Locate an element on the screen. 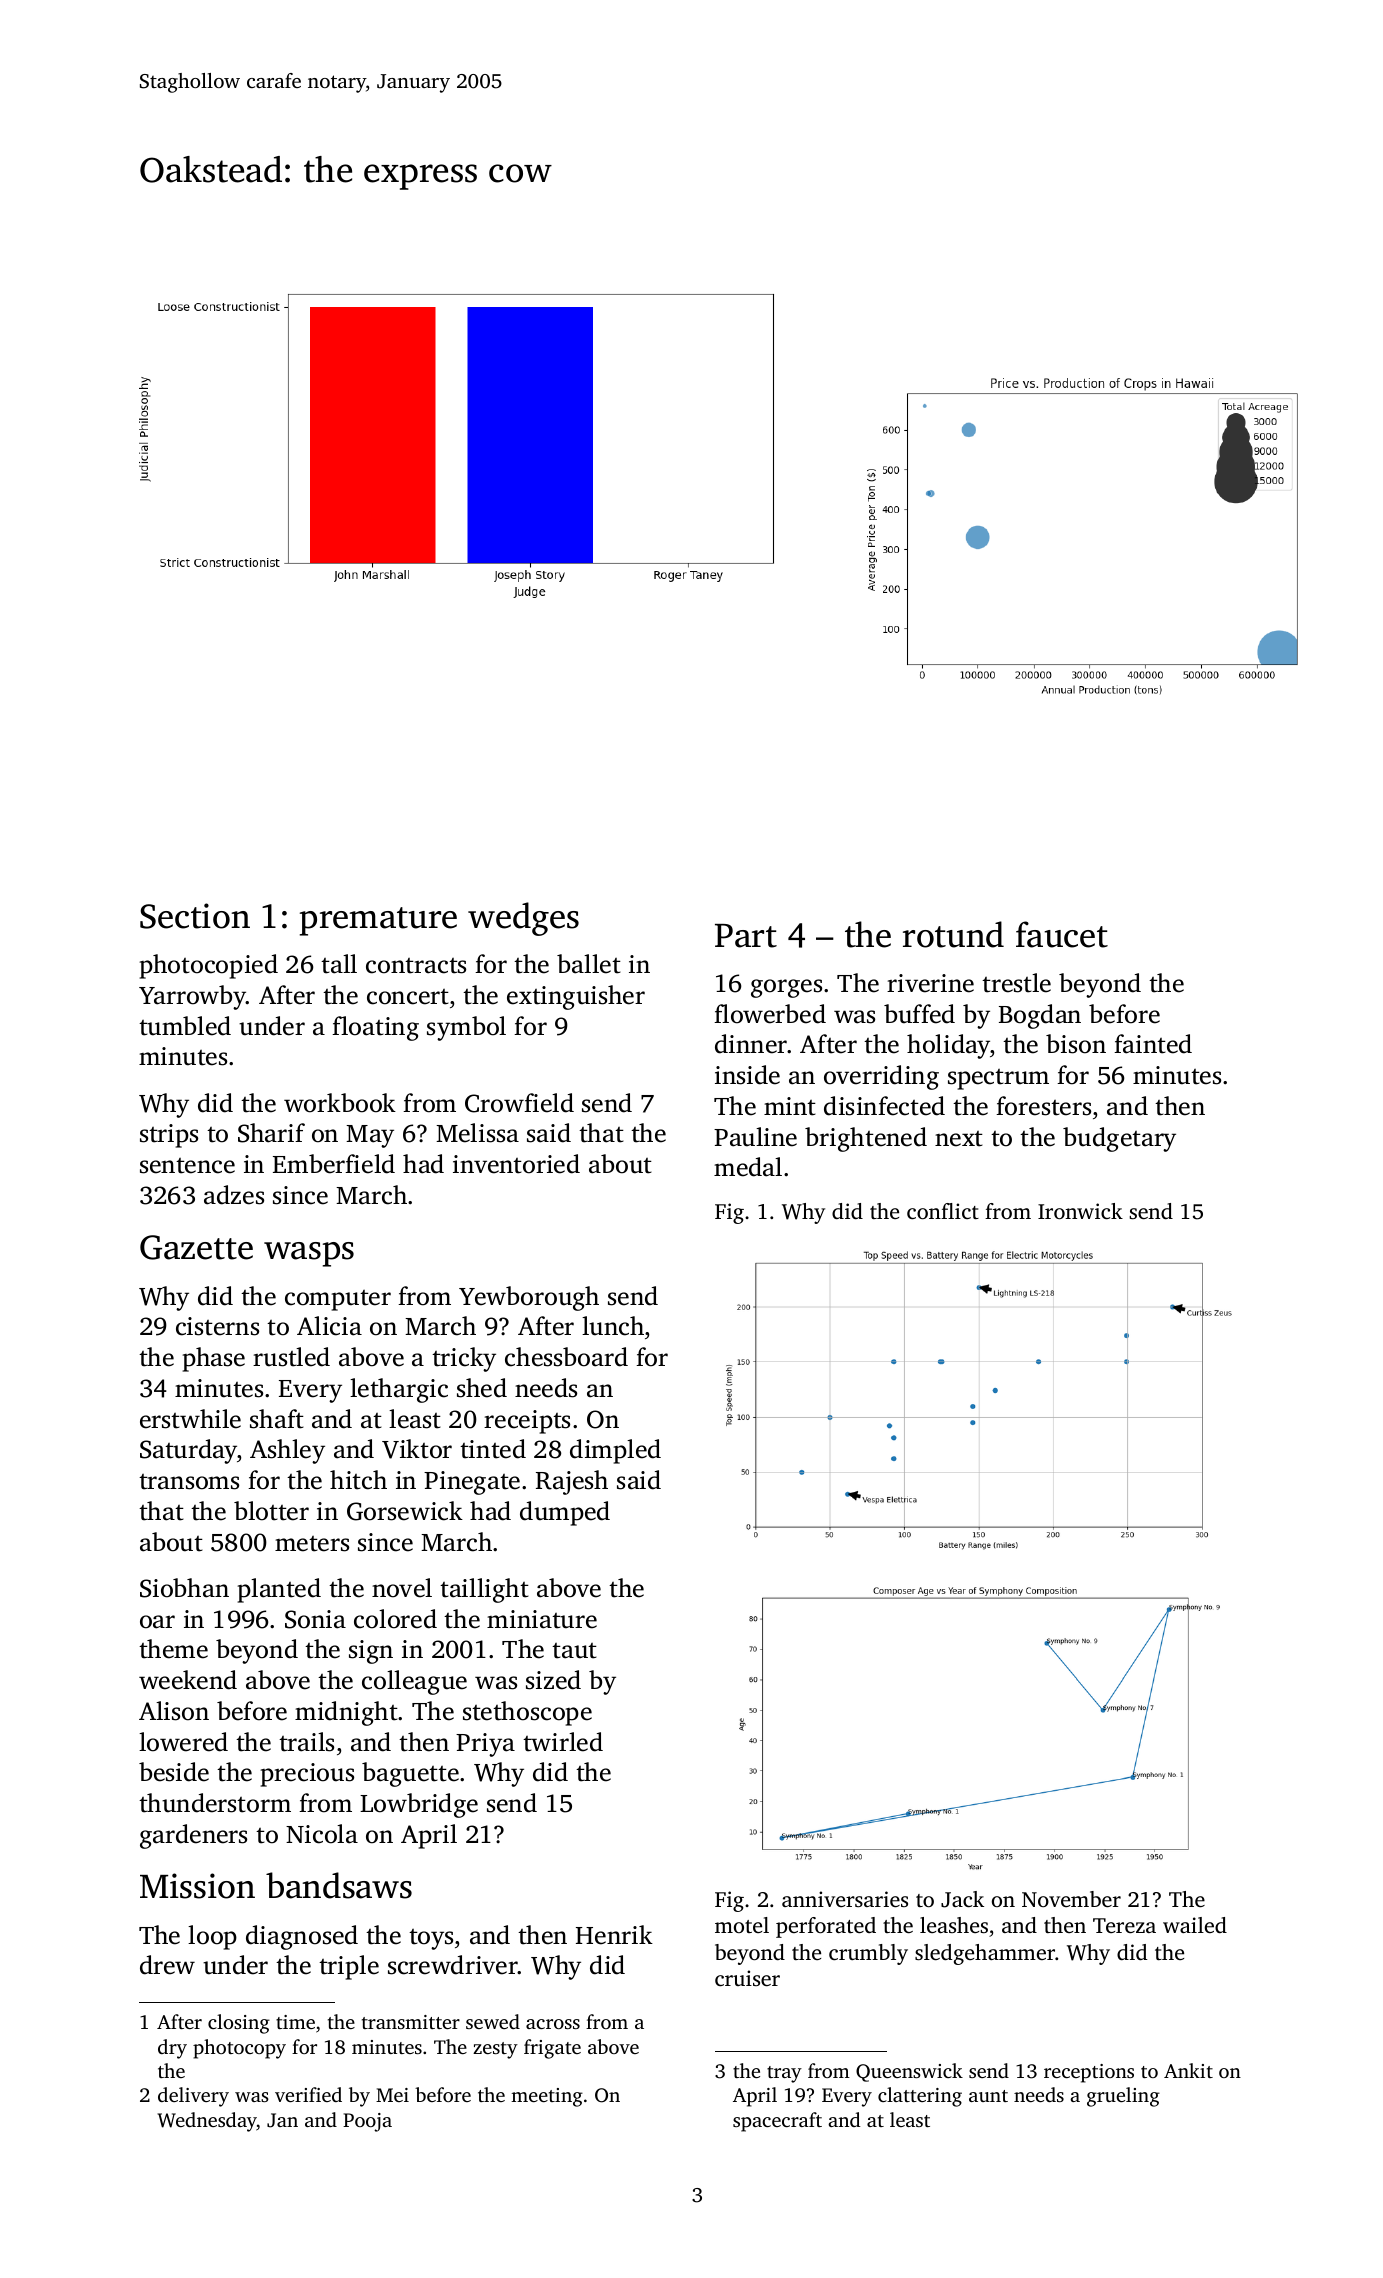  Siobhan is located at coordinates (184, 1588).
